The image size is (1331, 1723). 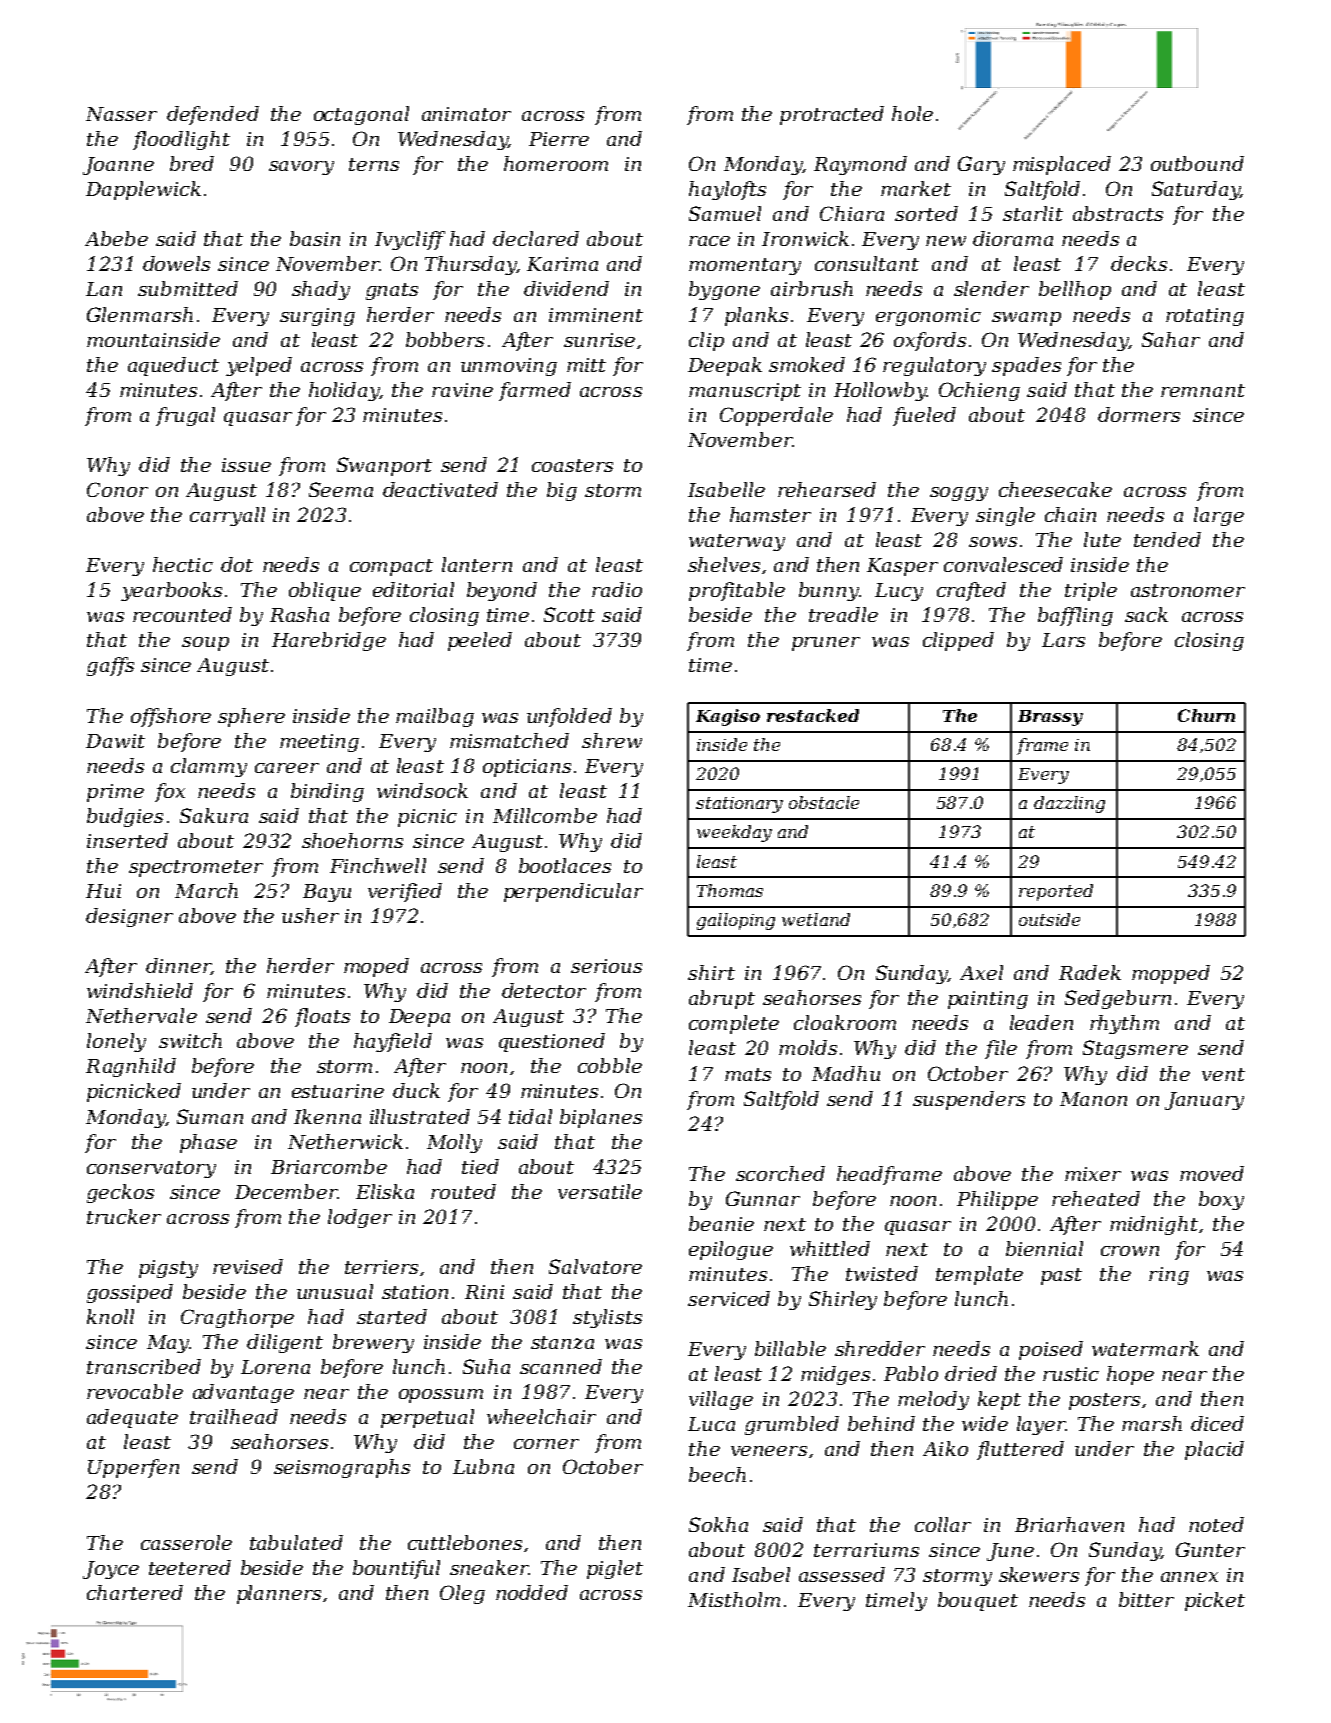 What do you see at coordinates (832, 115) in the screenshot?
I see `protracted` at bounding box center [832, 115].
